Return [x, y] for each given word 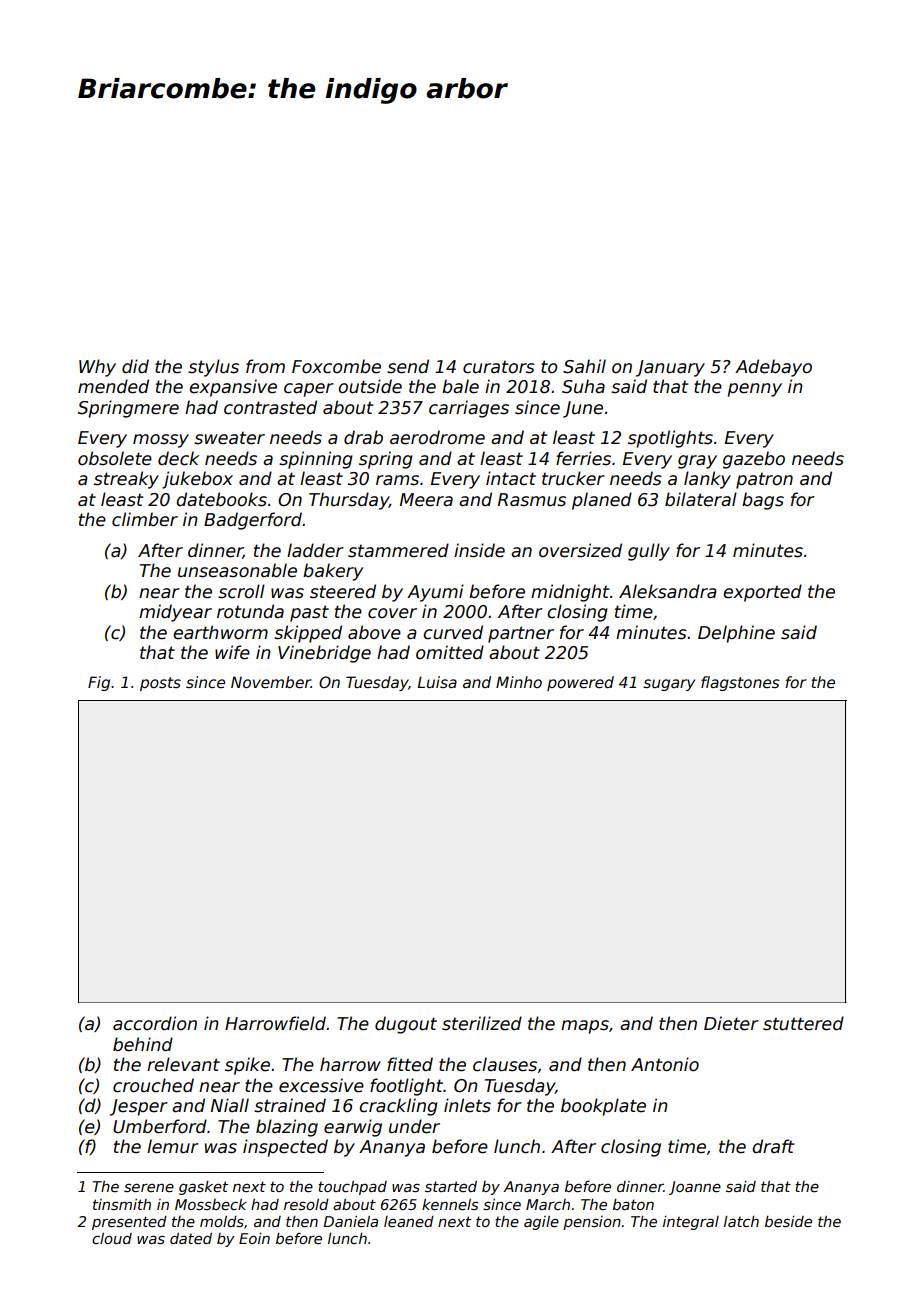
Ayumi [435, 593]
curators [499, 367]
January [670, 368]
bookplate [603, 1107]
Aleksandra [668, 591]
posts [160, 684]
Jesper [139, 1107]
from [265, 366]
